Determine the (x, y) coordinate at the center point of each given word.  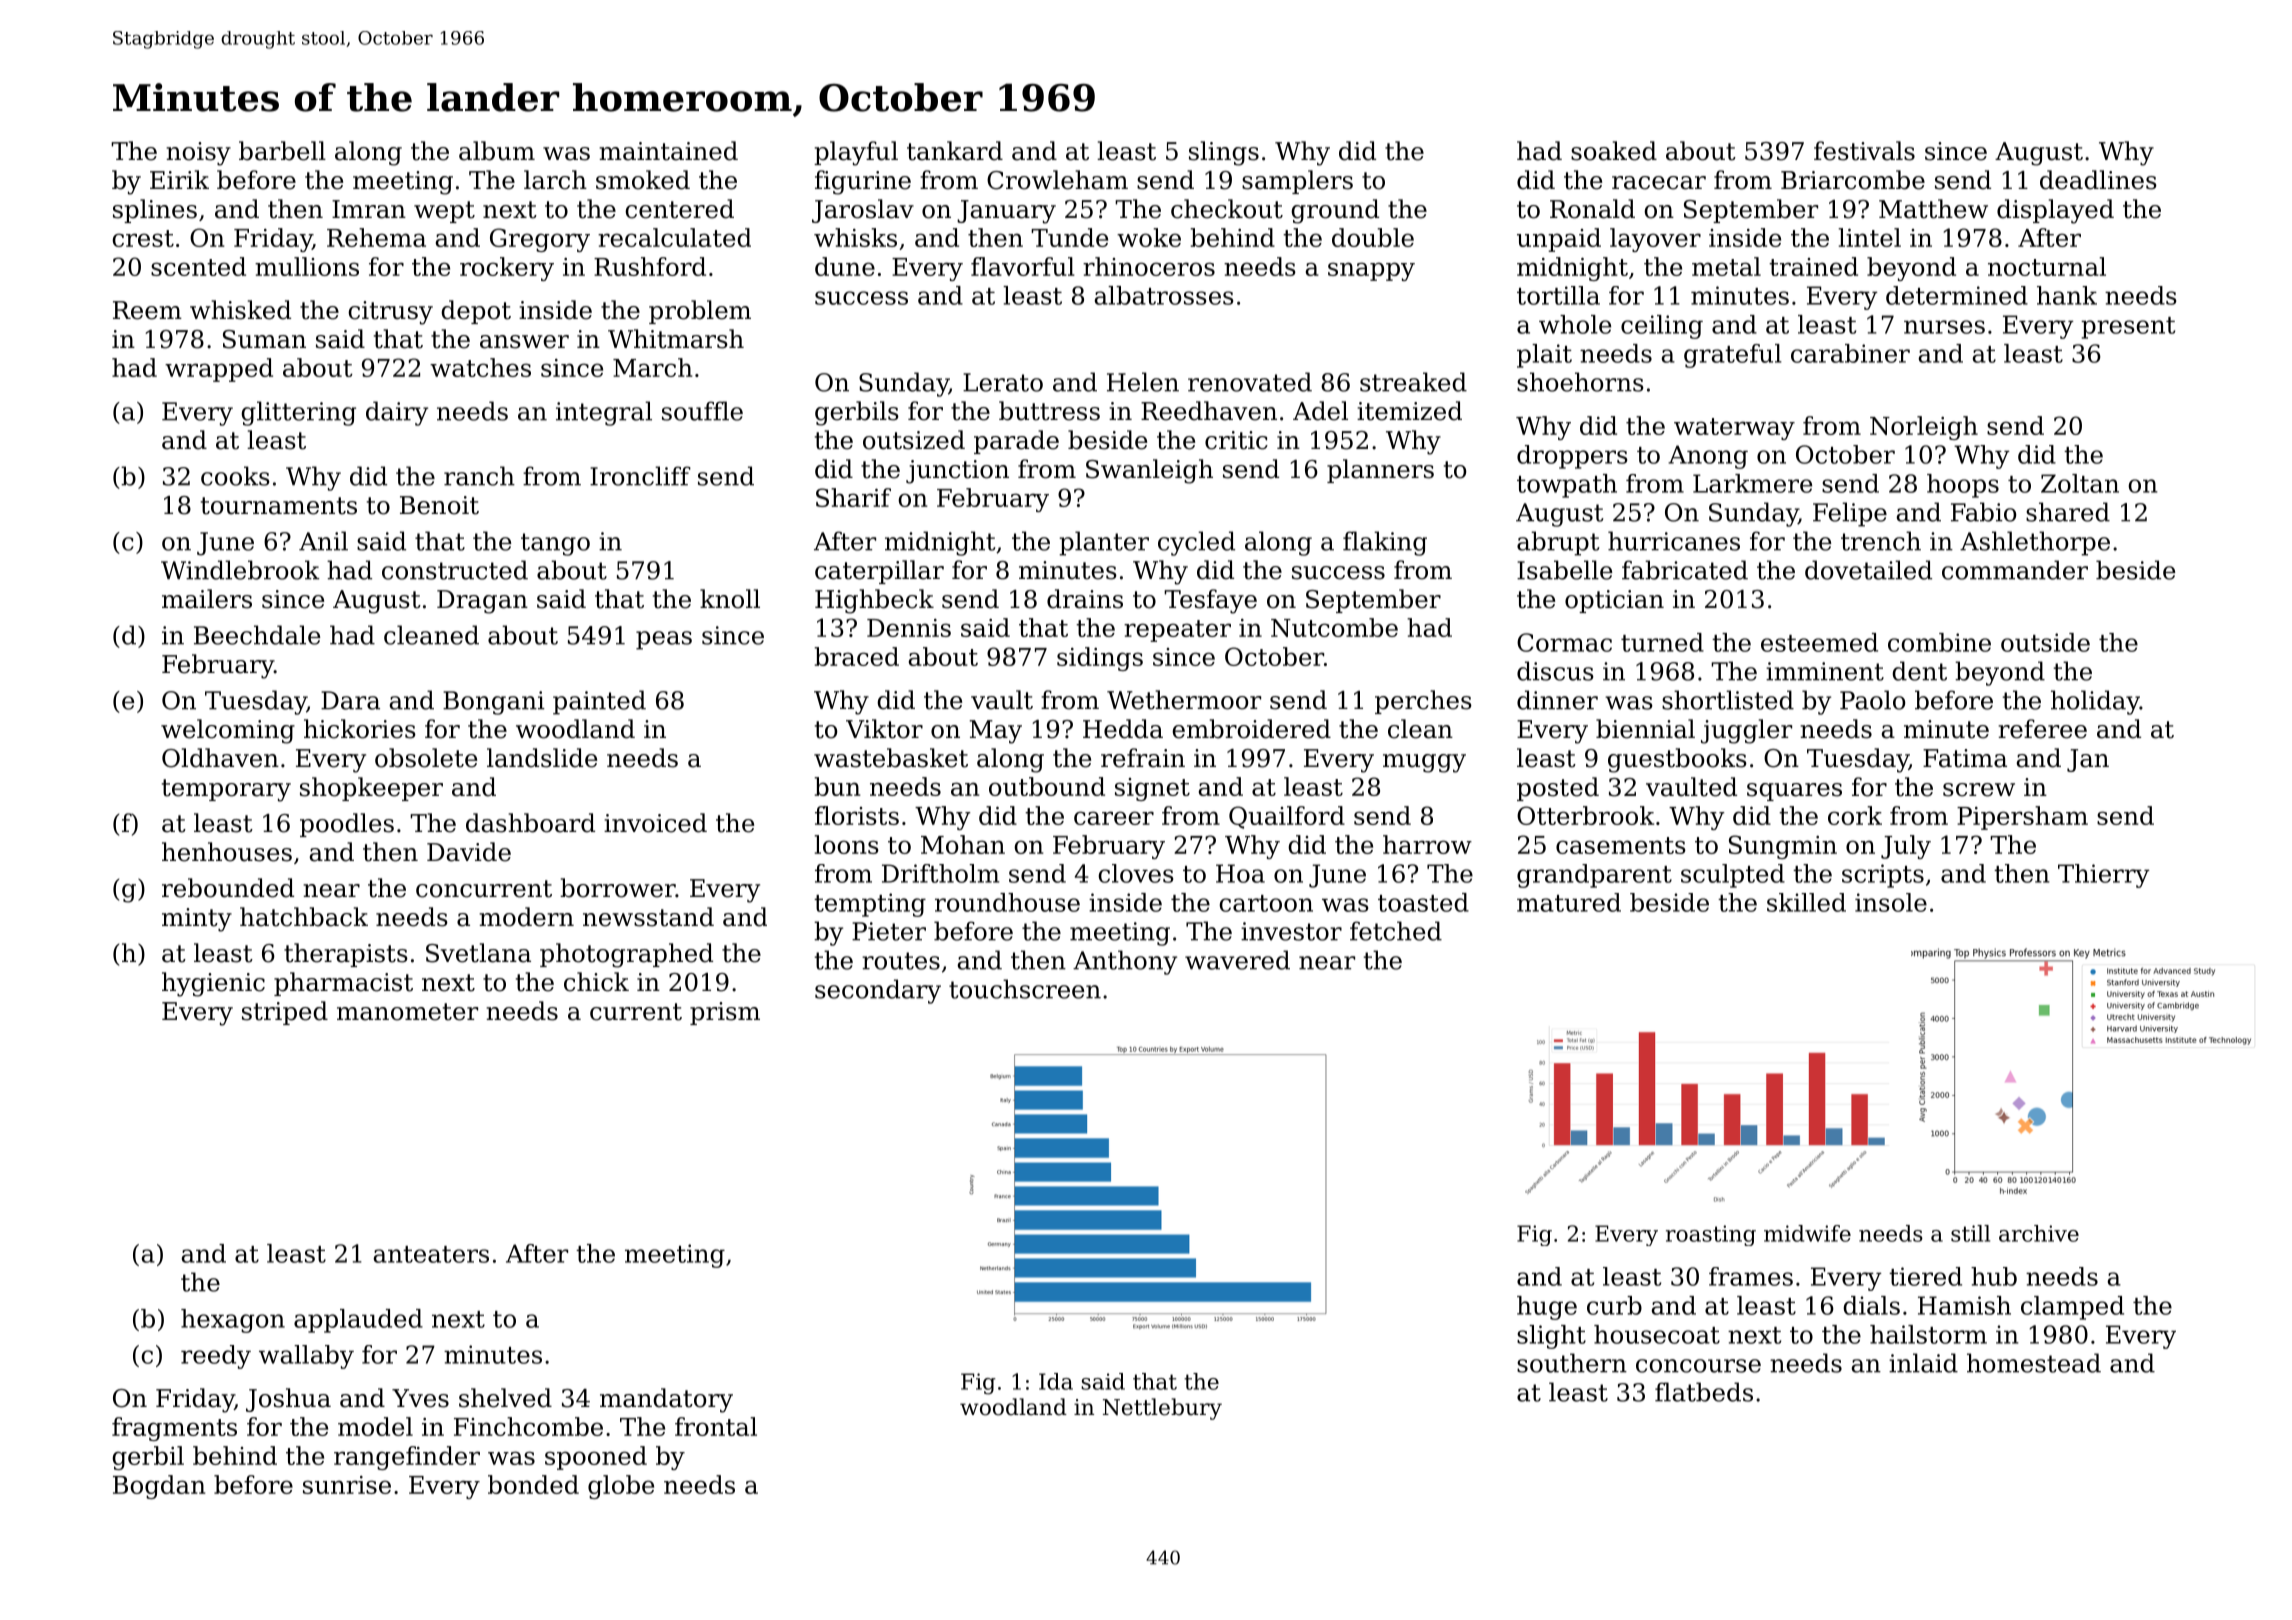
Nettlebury (1162, 1409)
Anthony (1125, 962)
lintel (1869, 237)
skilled (1806, 902)
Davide (469, 852)
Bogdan (159, 1487)
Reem (147, 310)
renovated (1250, 382)
